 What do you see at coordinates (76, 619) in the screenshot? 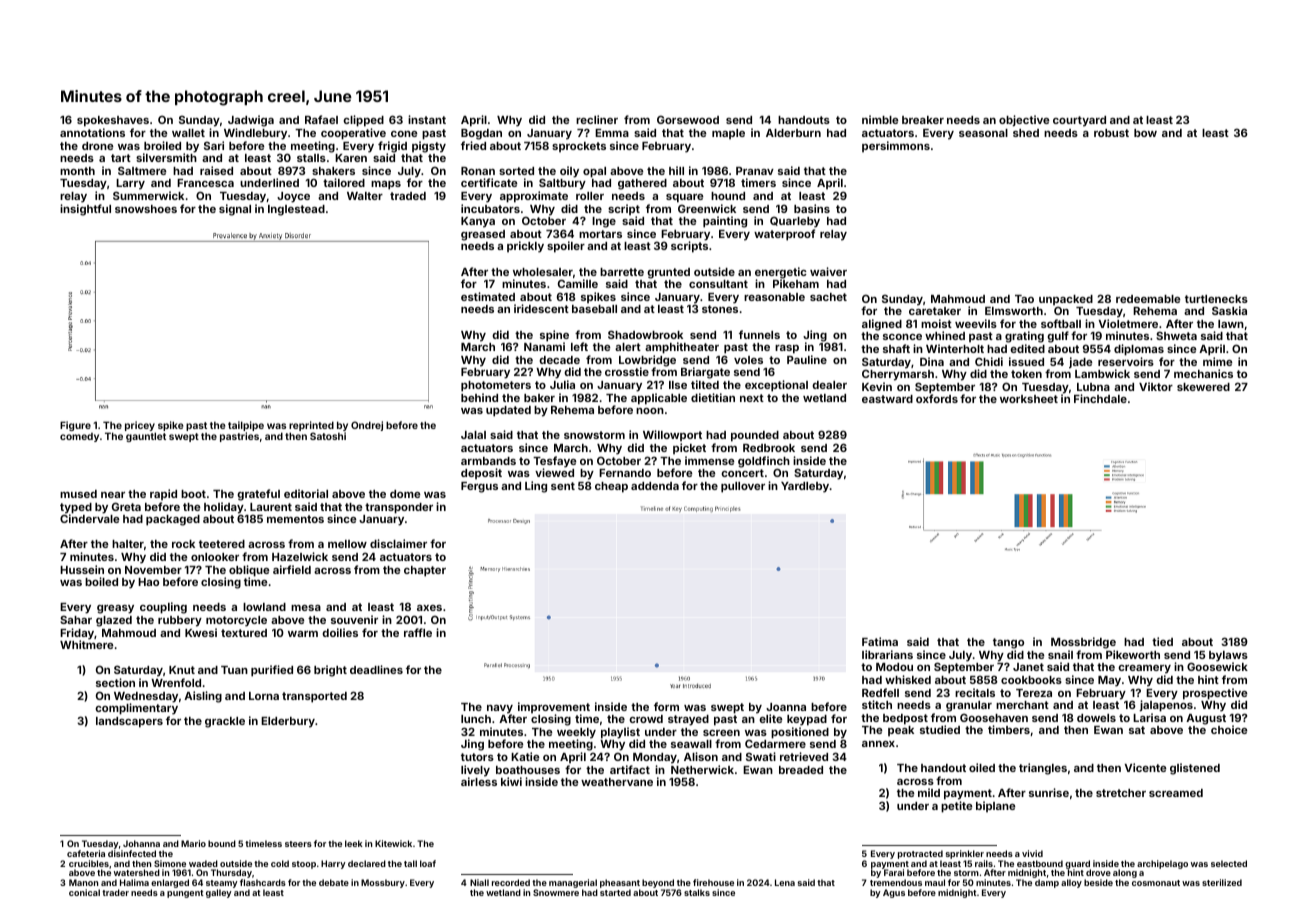
I see `Sahar` at bounding box center [76, 619].
